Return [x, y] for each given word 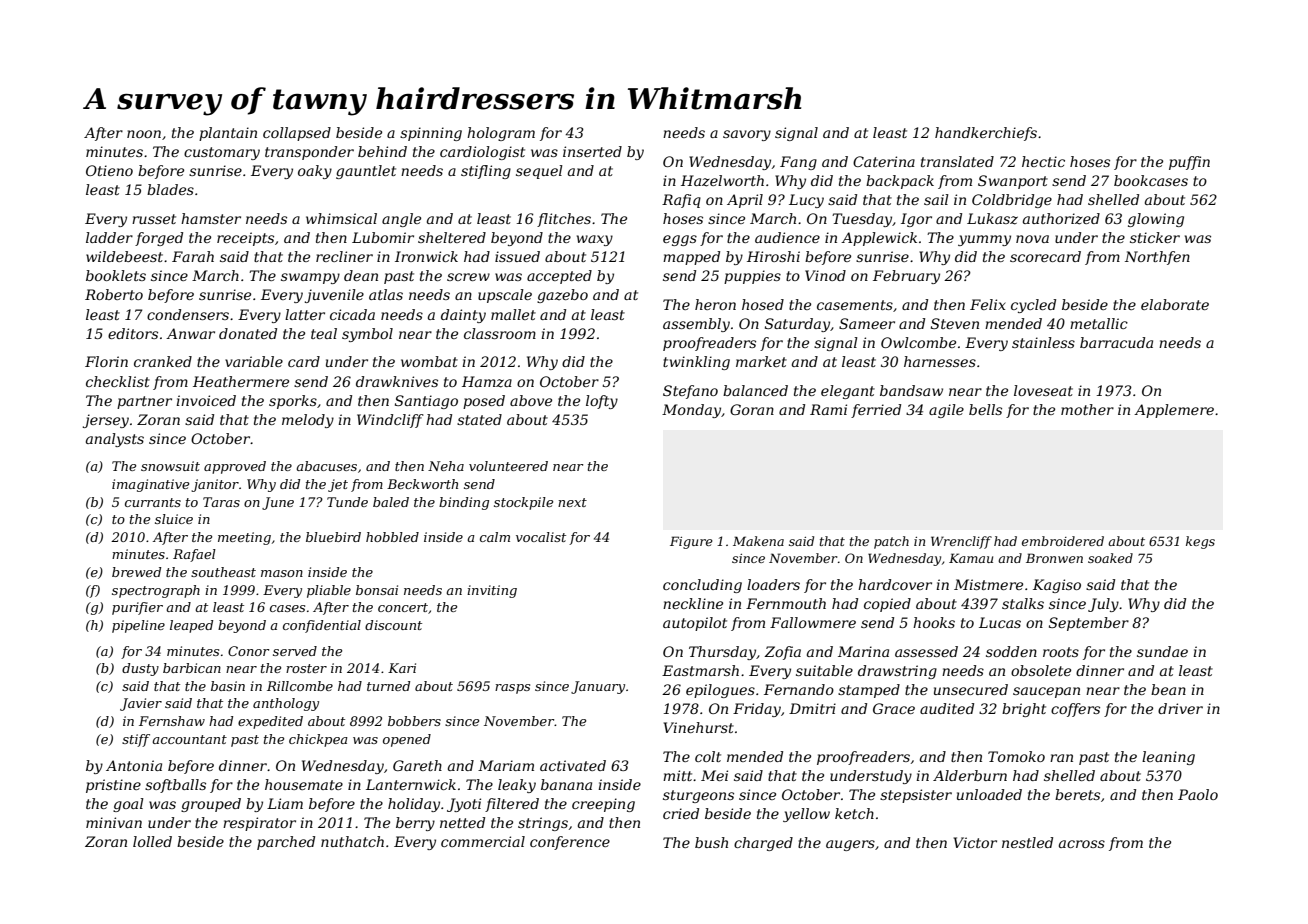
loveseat [1043, 390]
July [1103, 605]
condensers [188, 314]
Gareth [417, 765]
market [761, 361]
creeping [603, 805]
